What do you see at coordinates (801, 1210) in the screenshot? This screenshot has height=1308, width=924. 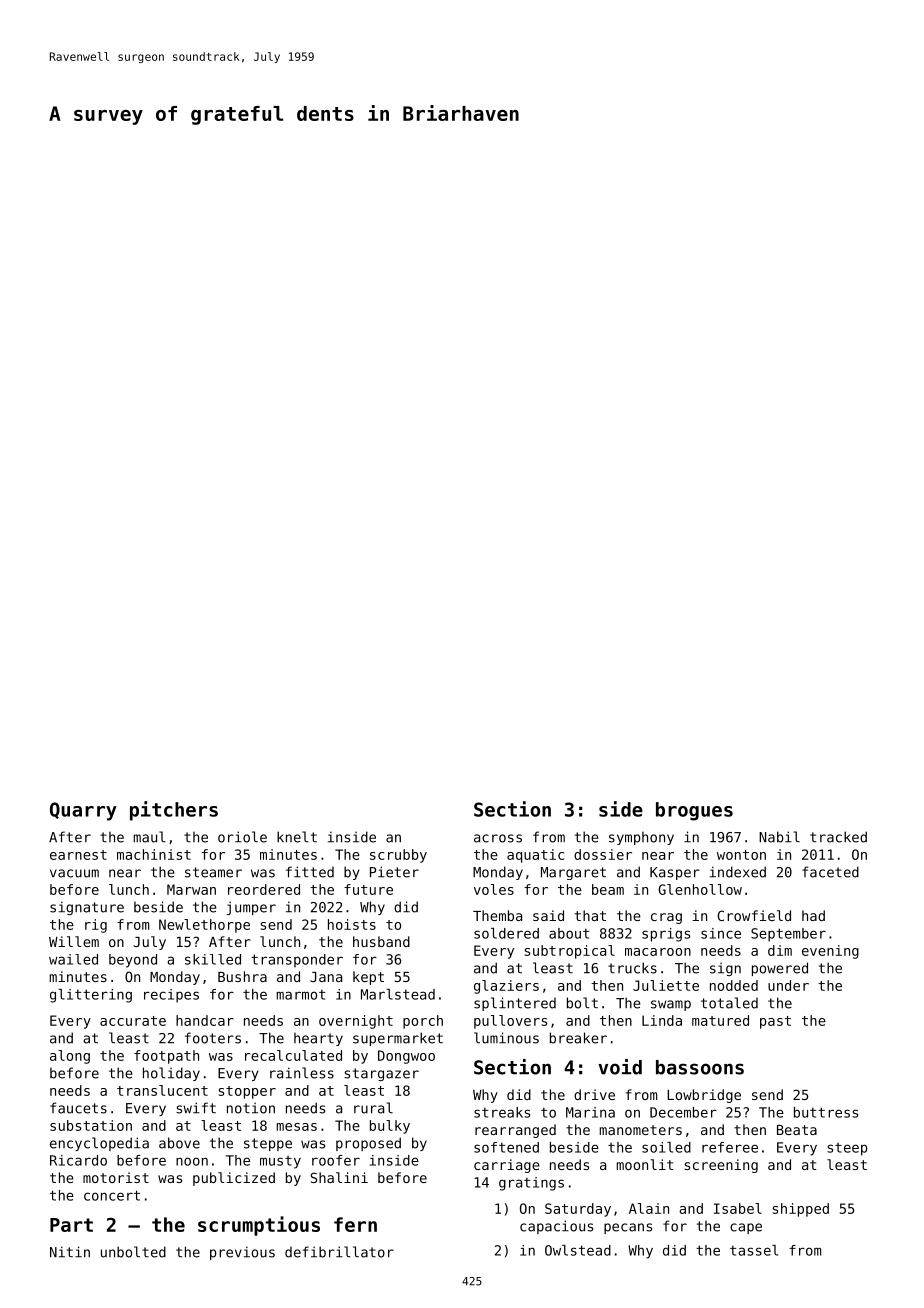 I see `shipped` at bounding box center [801, 1210].
